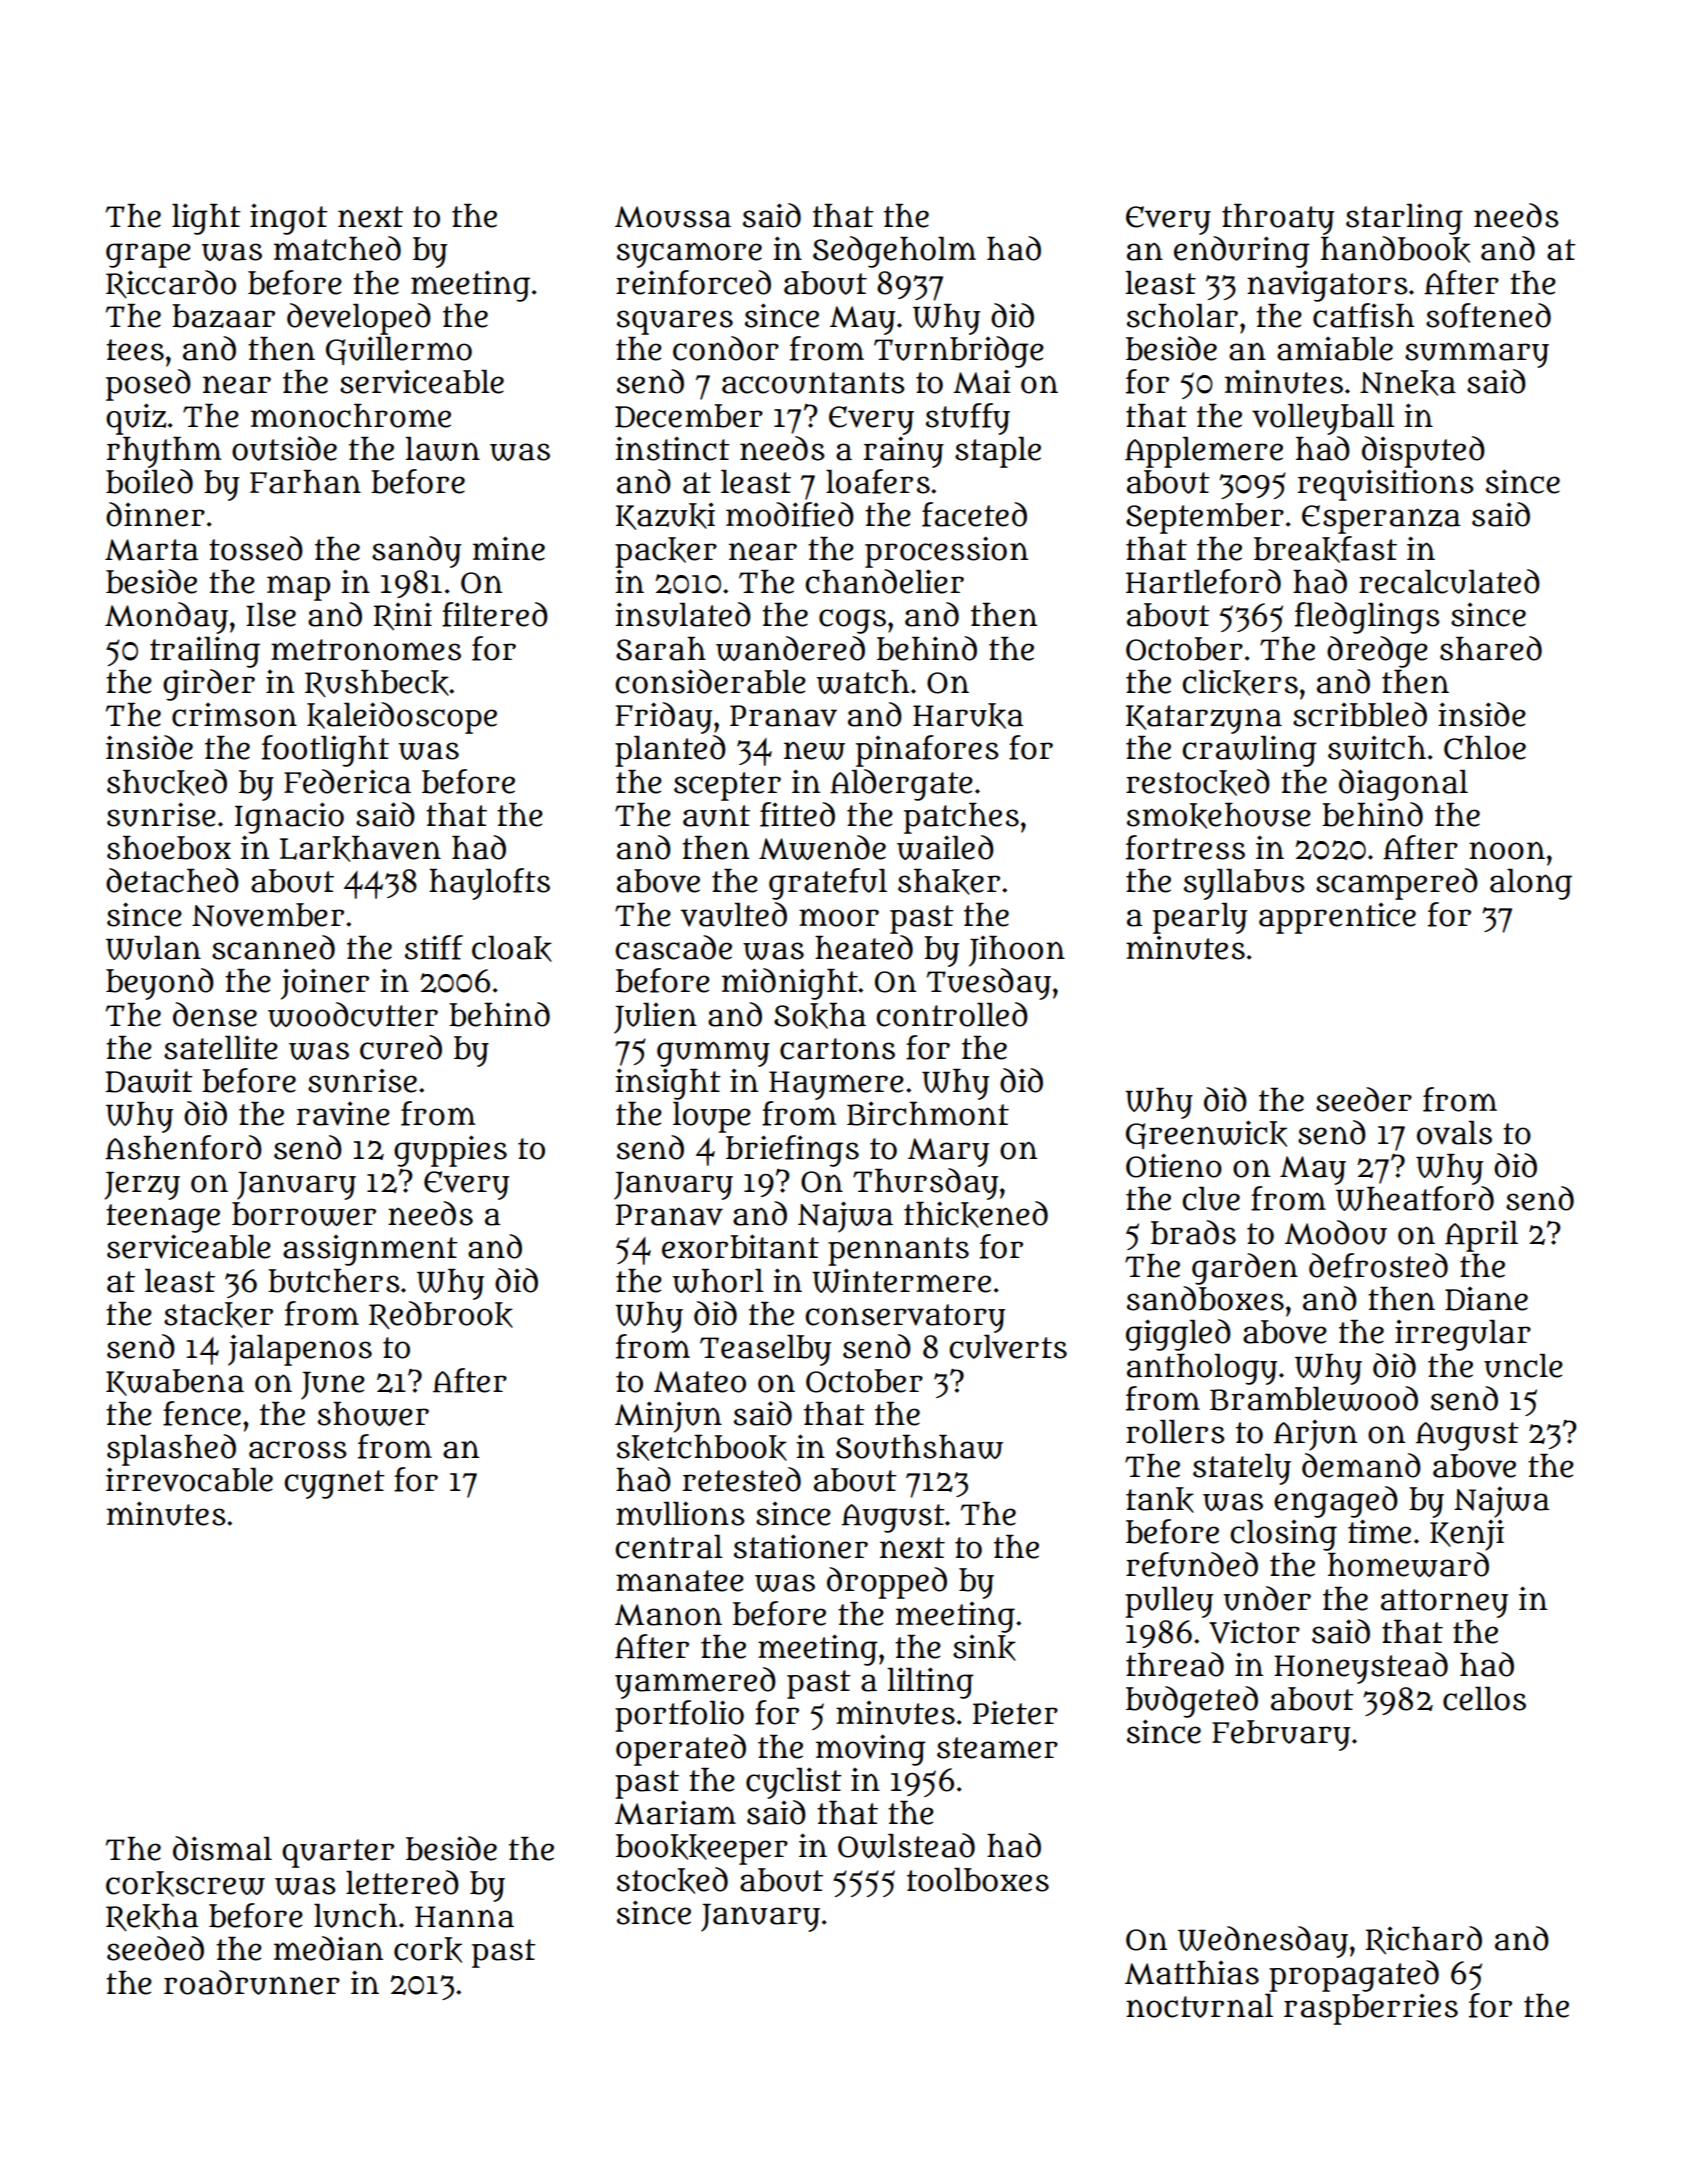 This document has width=1683, height=2178. Describe the element at coordinates (1424, 1940) in the document. I see `Richard` at that location.
